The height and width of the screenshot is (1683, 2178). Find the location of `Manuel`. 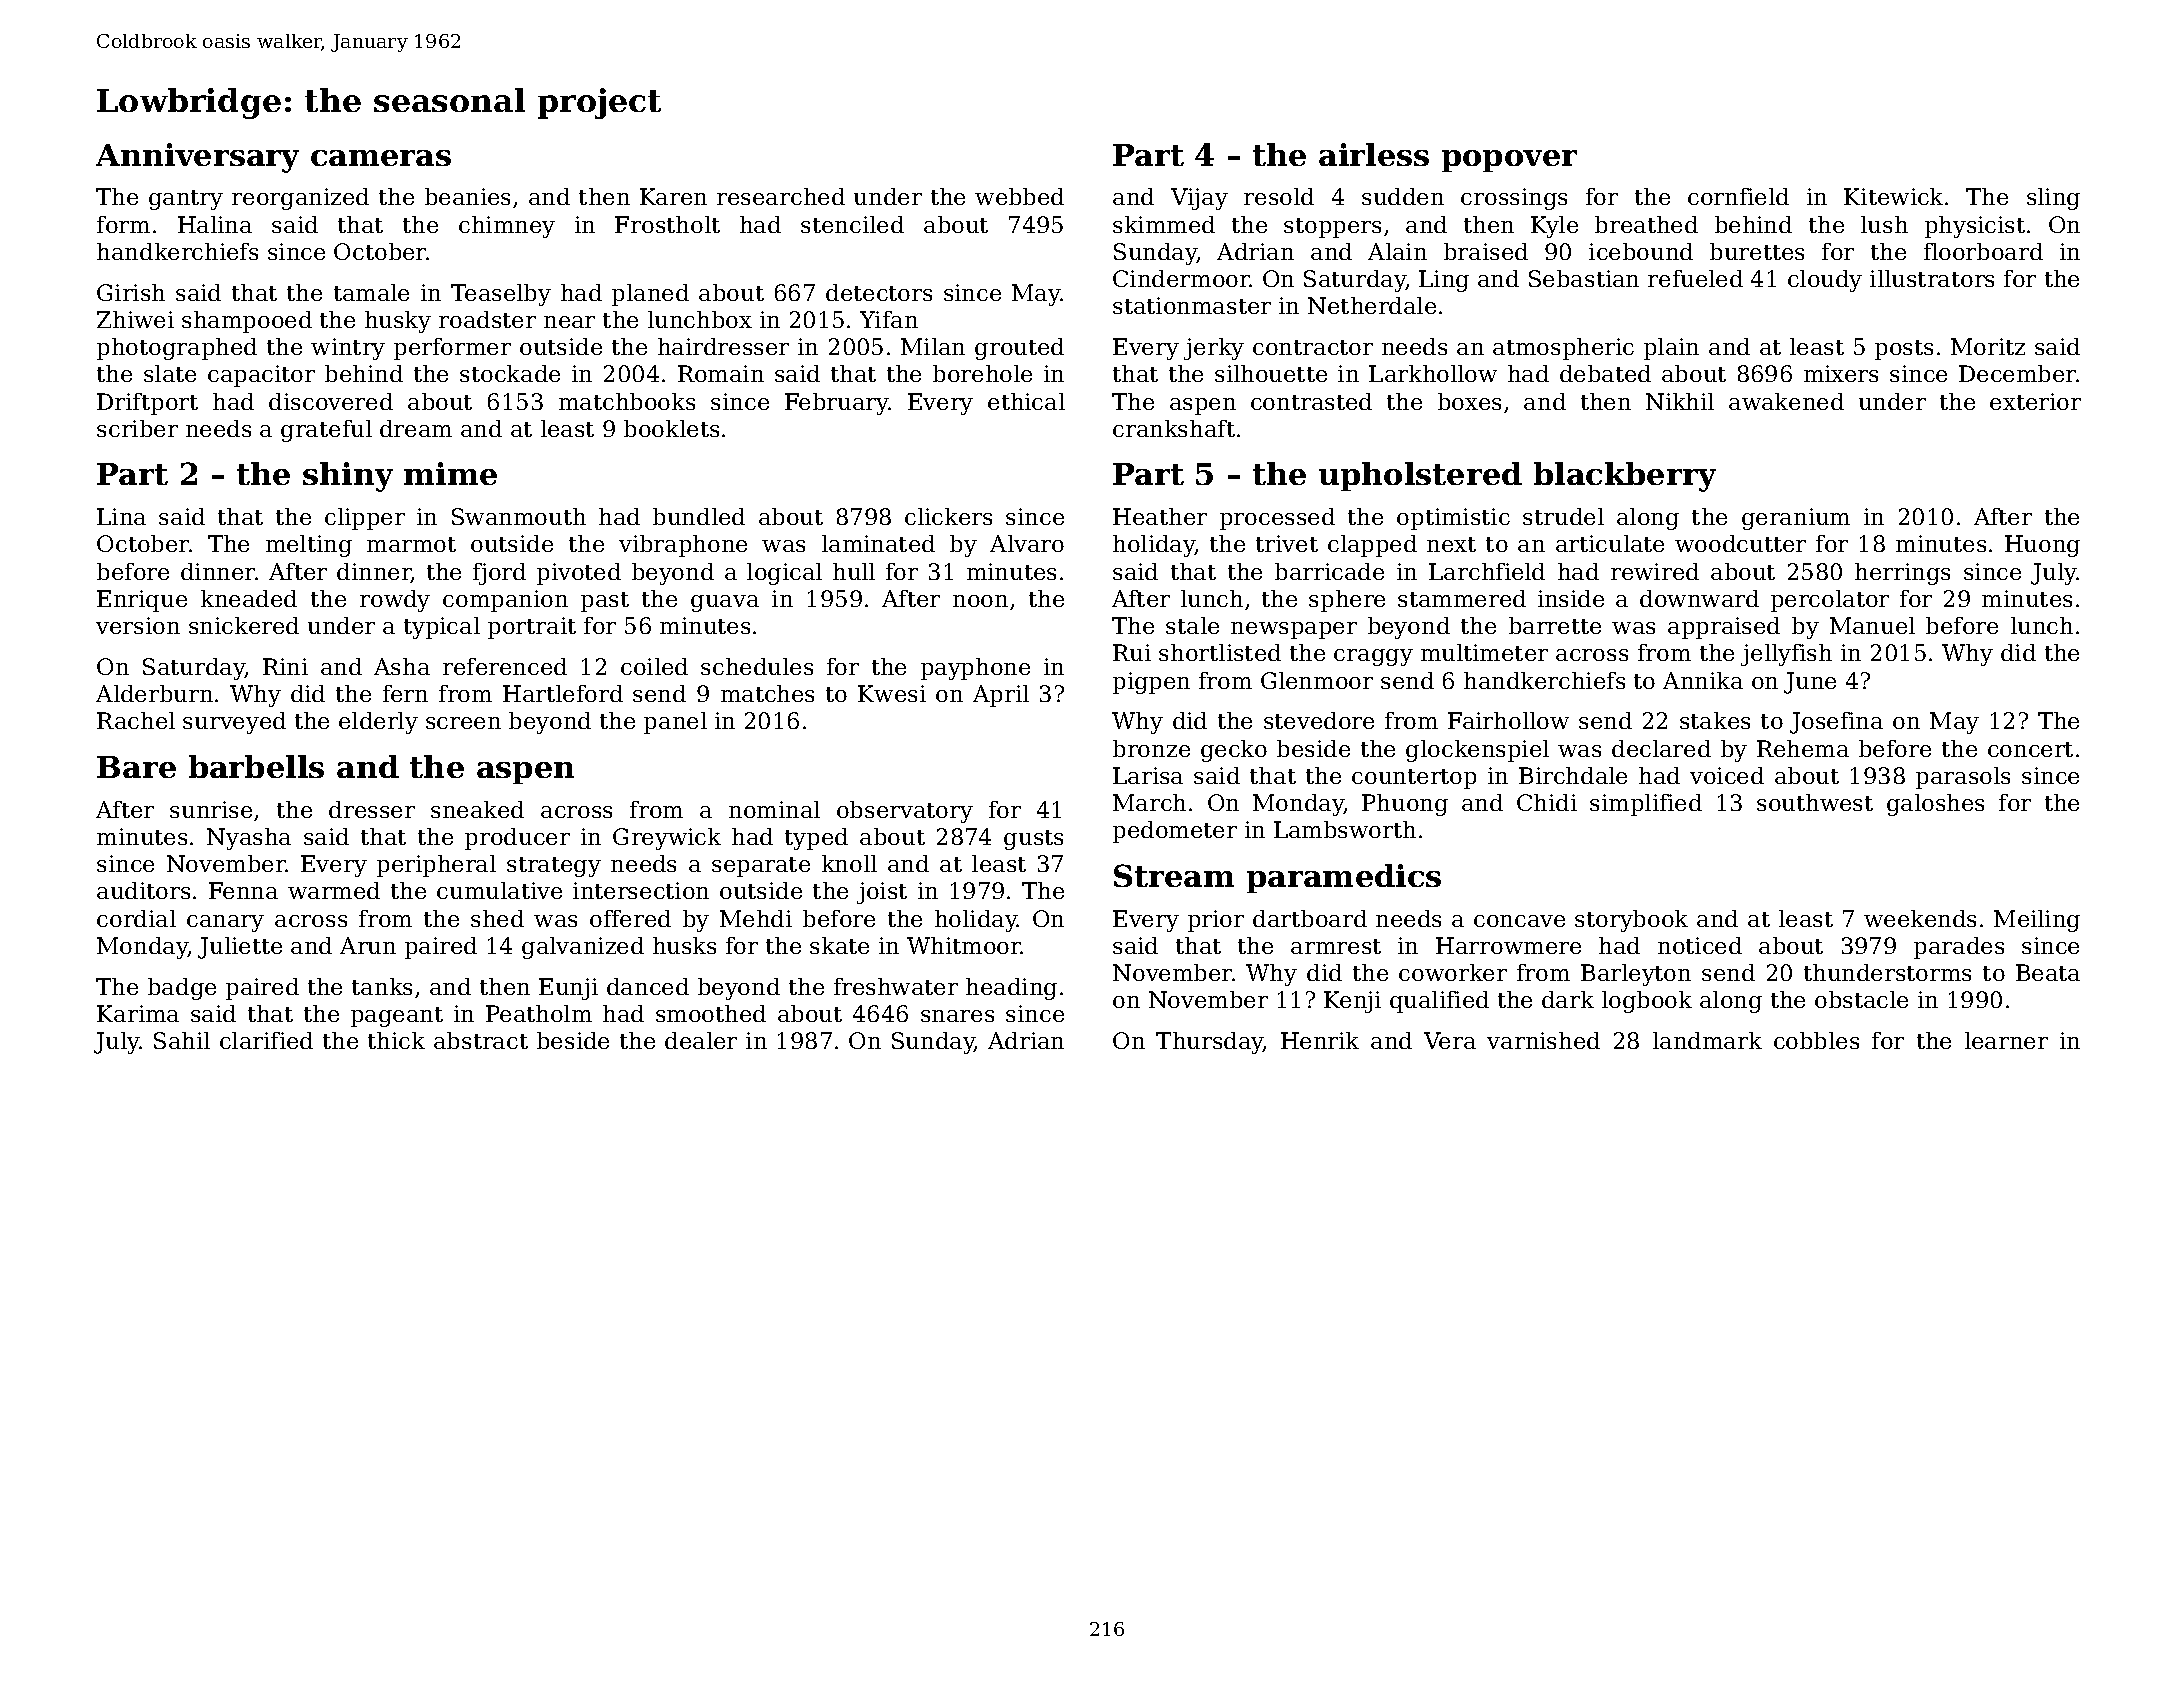

Manuel is located at coordinates (1872, 625).
